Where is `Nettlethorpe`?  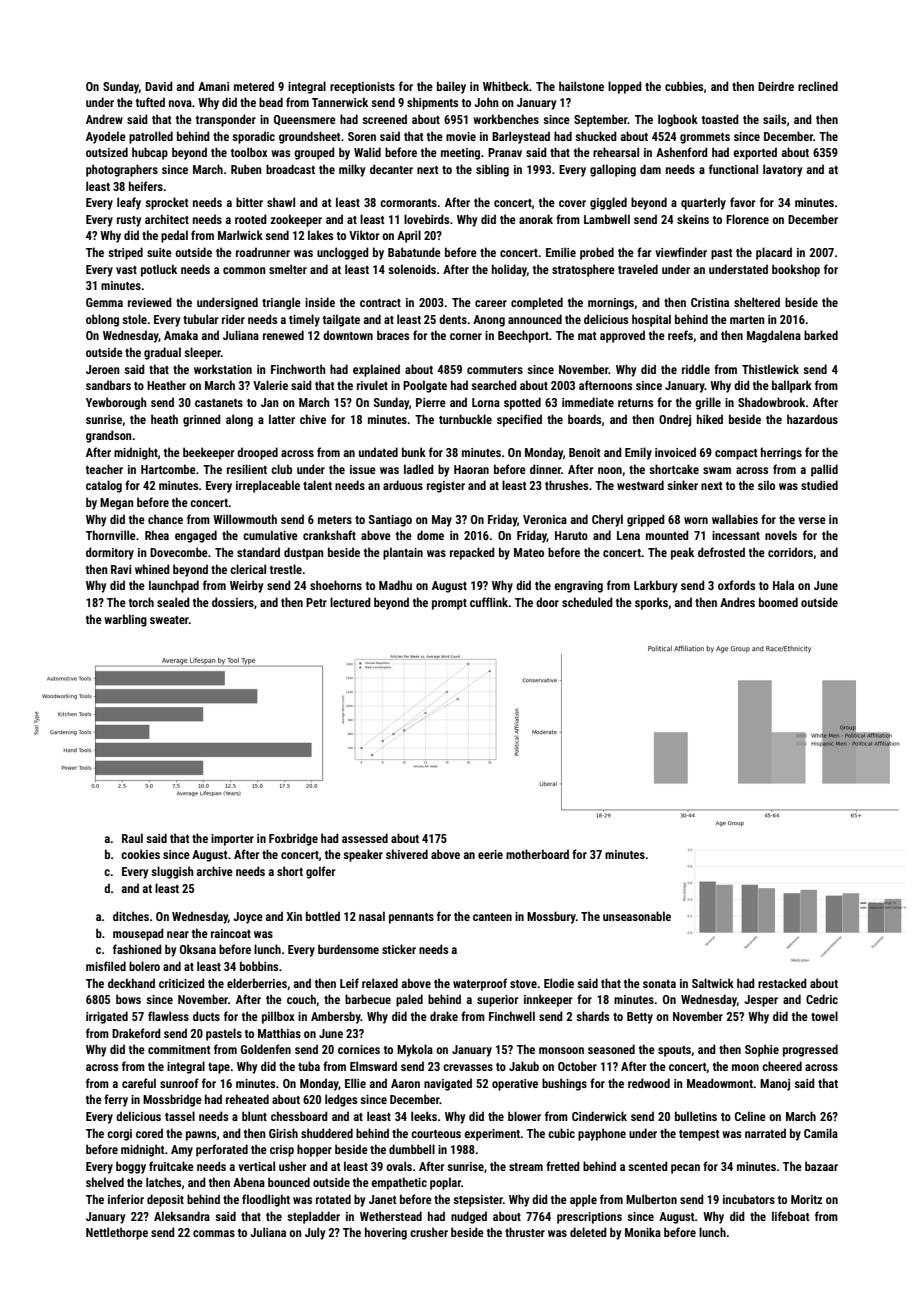
Nettlethorpe is located at coordinates (117, 1233).
